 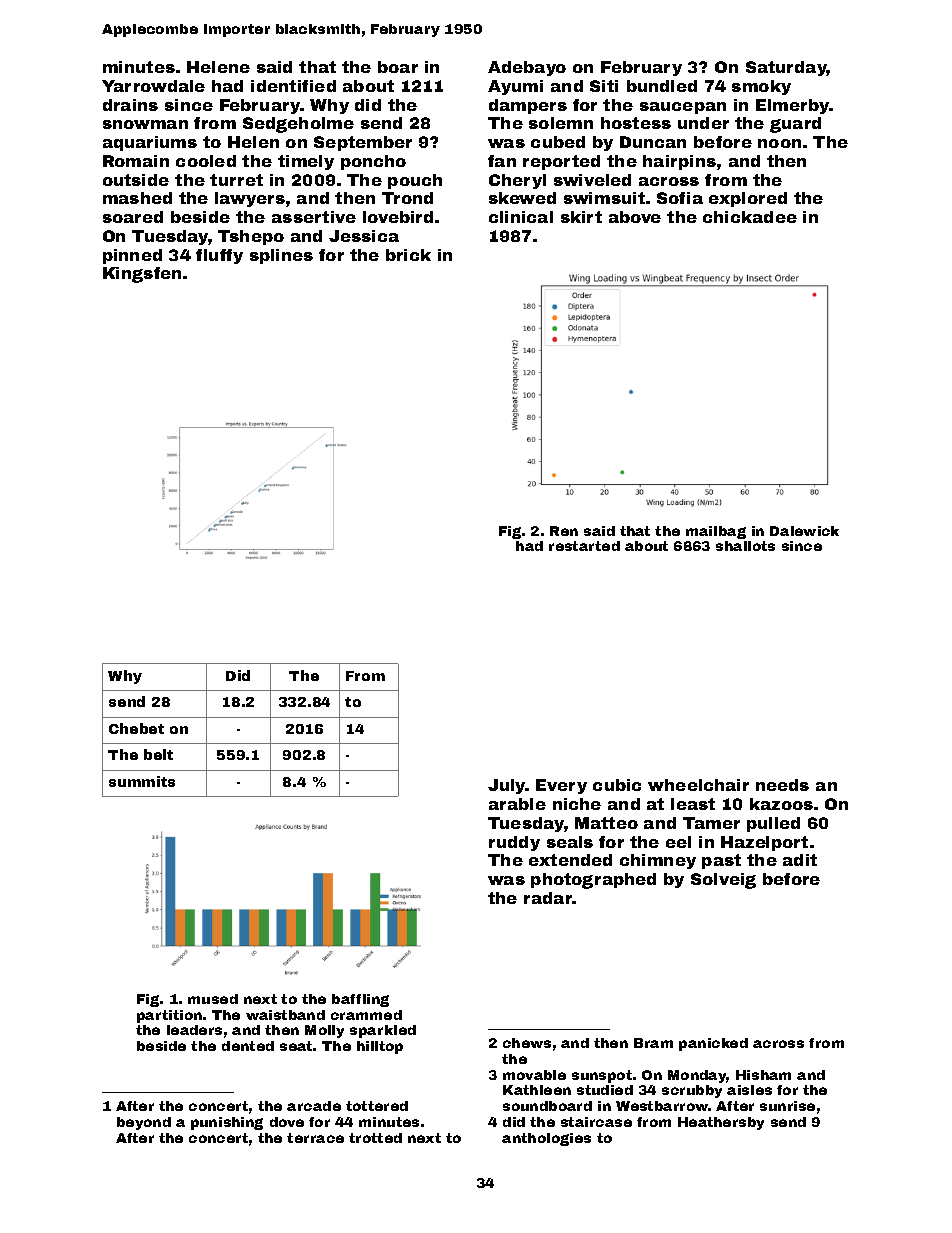 What do you see at coordinates (761, 87) in the page?
I see `smoky` at bounding box center [761, 87].
